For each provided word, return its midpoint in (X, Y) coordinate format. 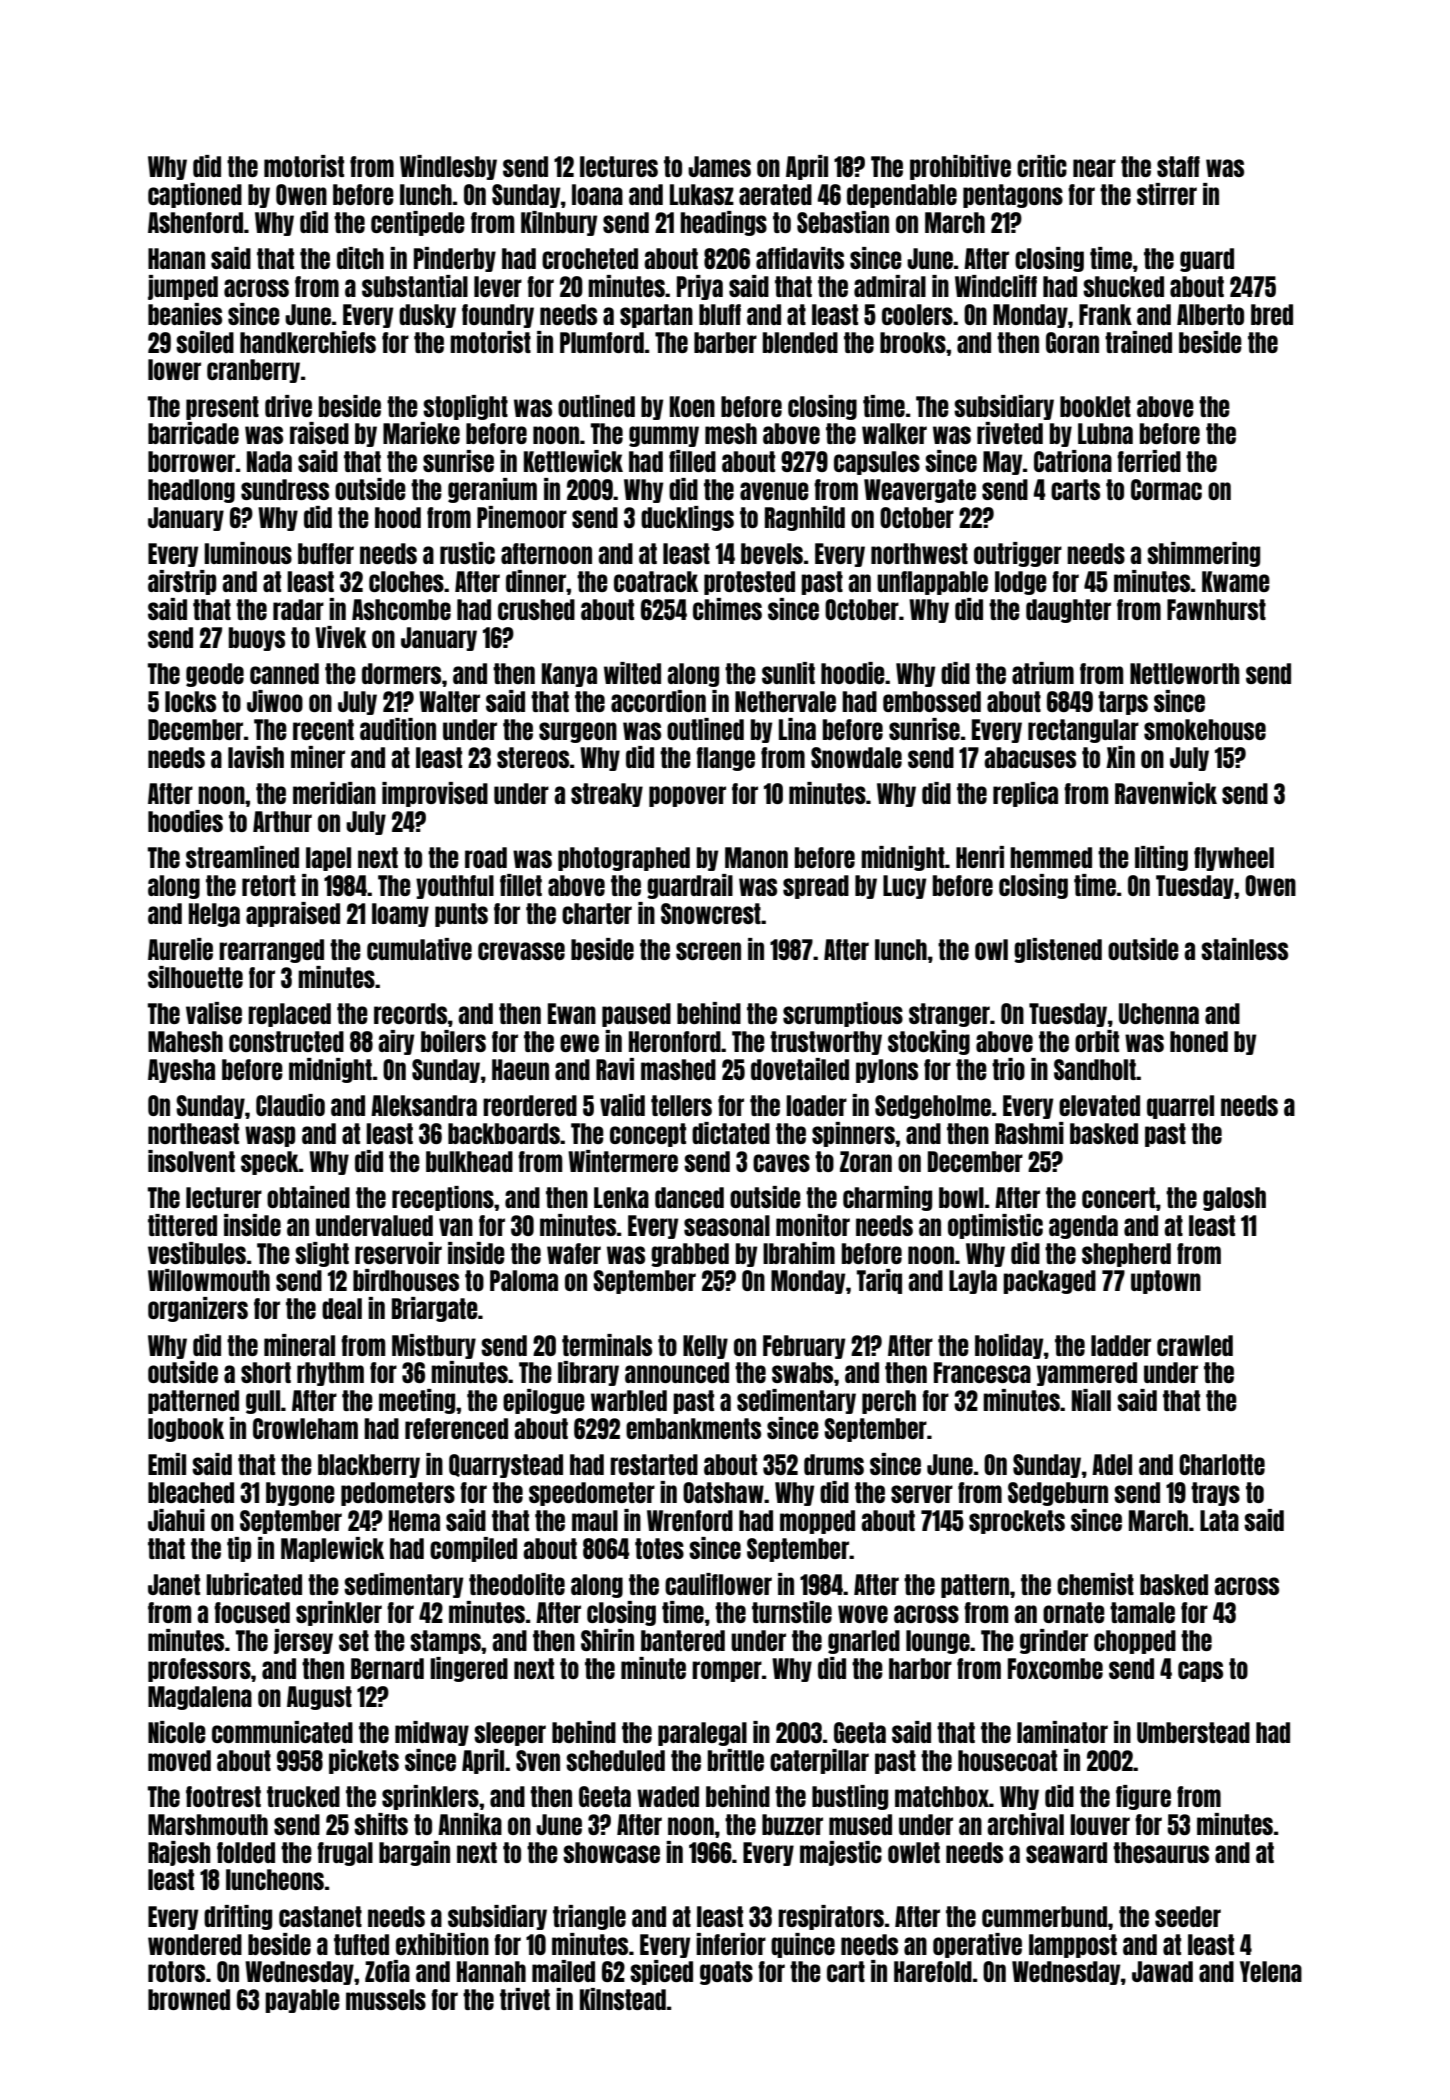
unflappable (932, 583)
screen (708, 951)
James (719, 166)
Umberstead (1193, 1732)
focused (252, 1612)
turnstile (792, 1612)
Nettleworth (1184, 673)
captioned (195, 195)
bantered (683, 1640)
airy (396, 1042)
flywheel (1234, 859)
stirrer (1167, 194)
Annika (470, 1824)
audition (398, 729)
